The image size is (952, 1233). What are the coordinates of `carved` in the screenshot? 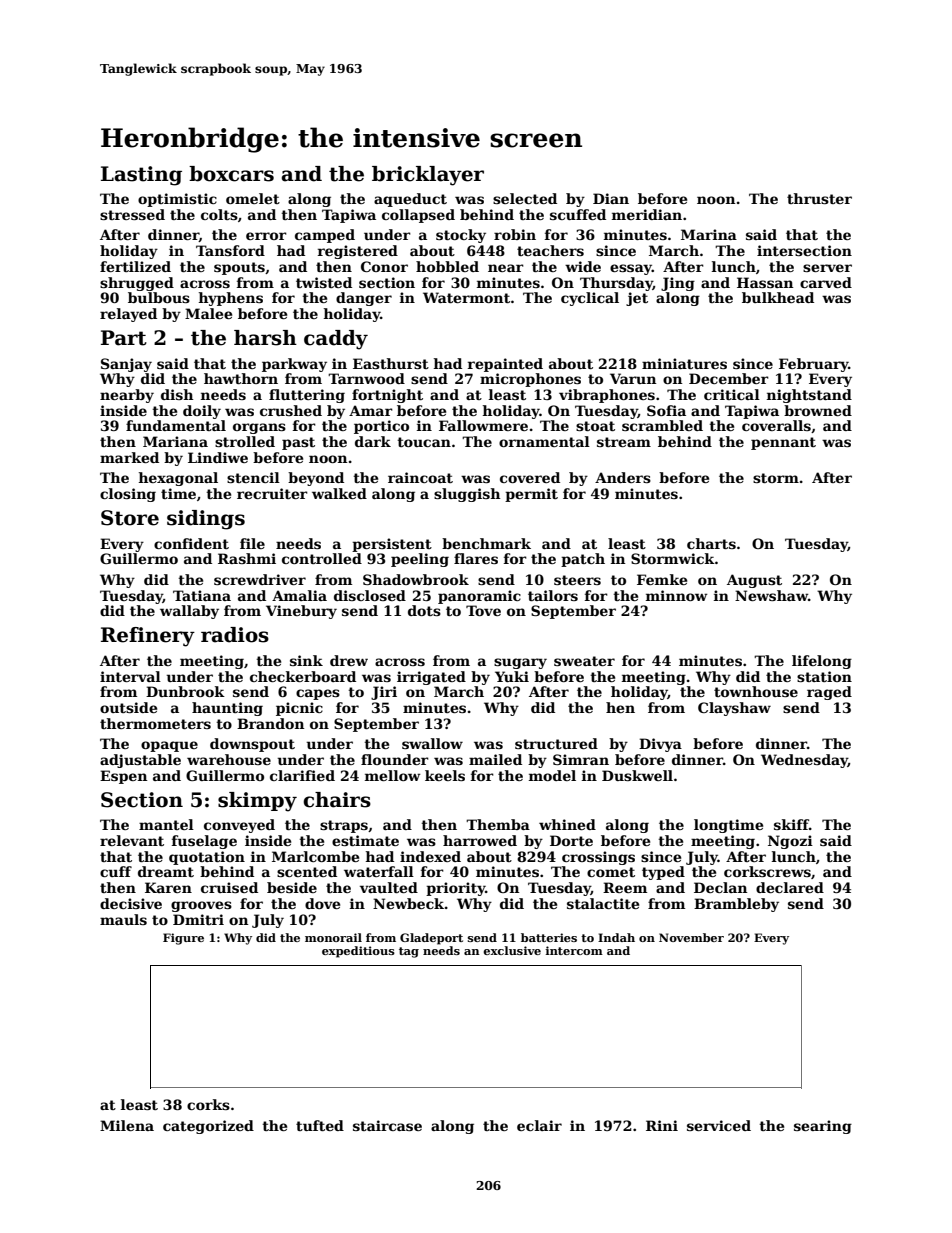 It's located at (826, 282).
